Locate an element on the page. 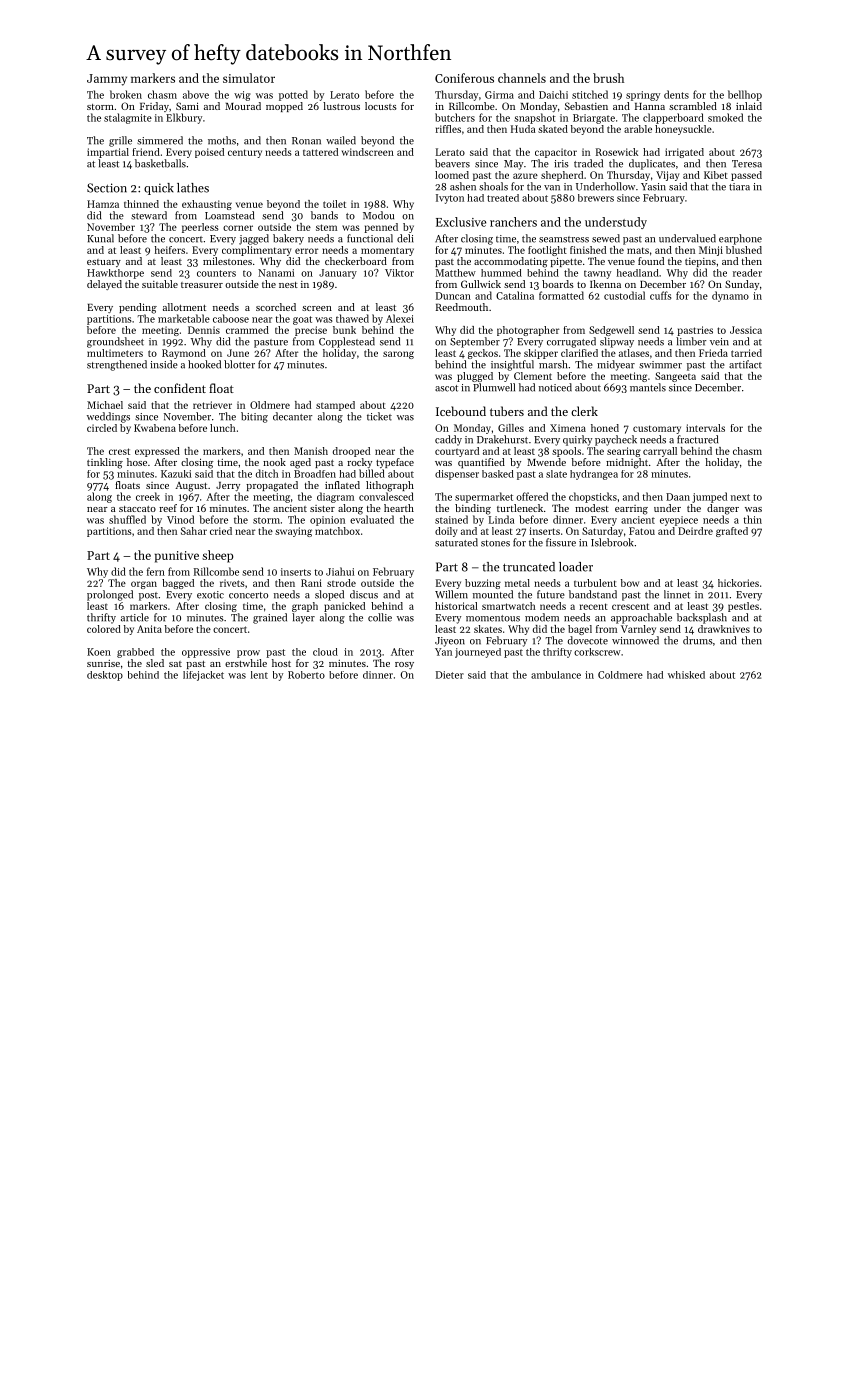 This page has height=1400, width=849. inflated is located at coordinates (342, 485).
